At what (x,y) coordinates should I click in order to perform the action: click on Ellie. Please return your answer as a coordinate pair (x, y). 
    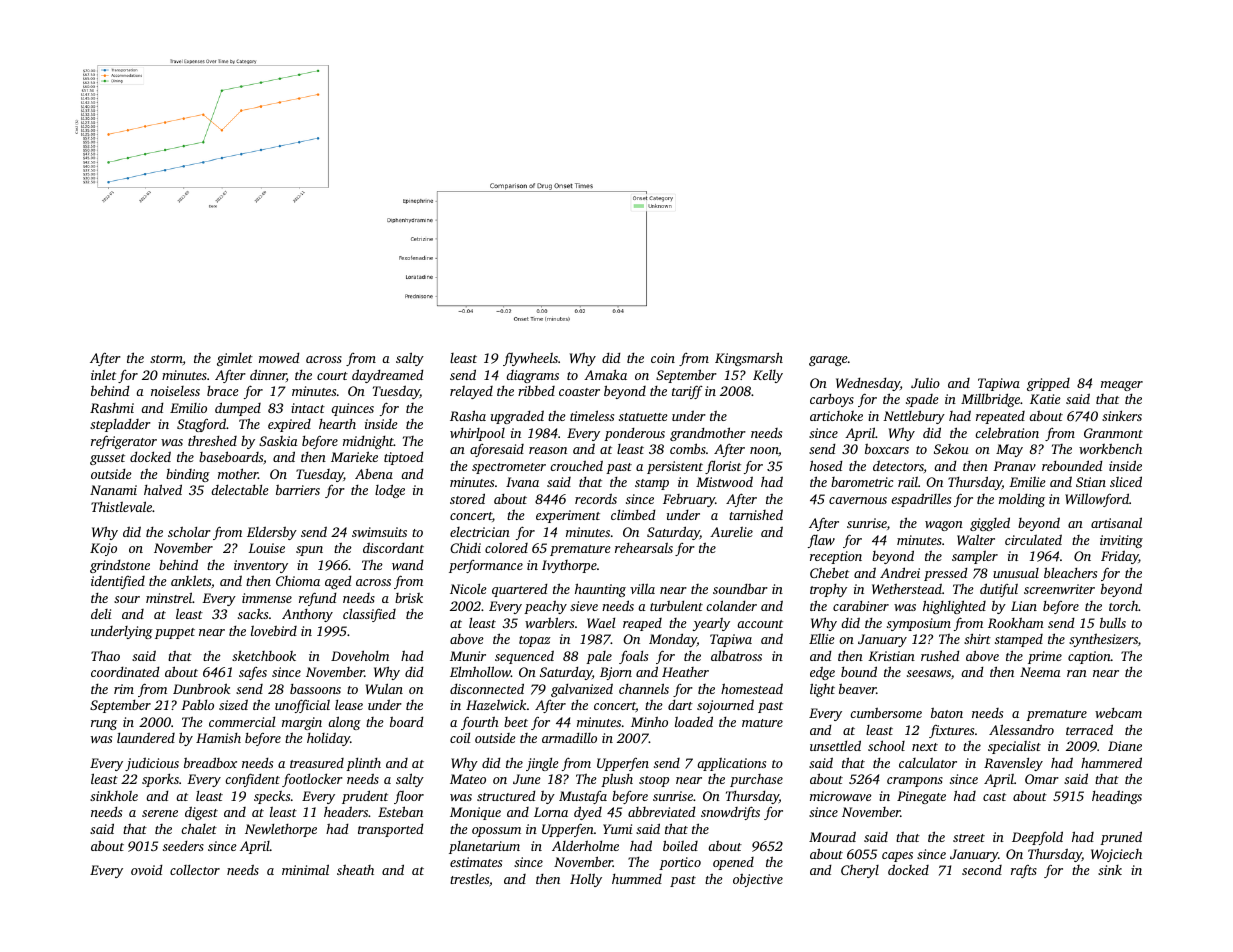
    Looking at the image, I should click on (822, 639).
